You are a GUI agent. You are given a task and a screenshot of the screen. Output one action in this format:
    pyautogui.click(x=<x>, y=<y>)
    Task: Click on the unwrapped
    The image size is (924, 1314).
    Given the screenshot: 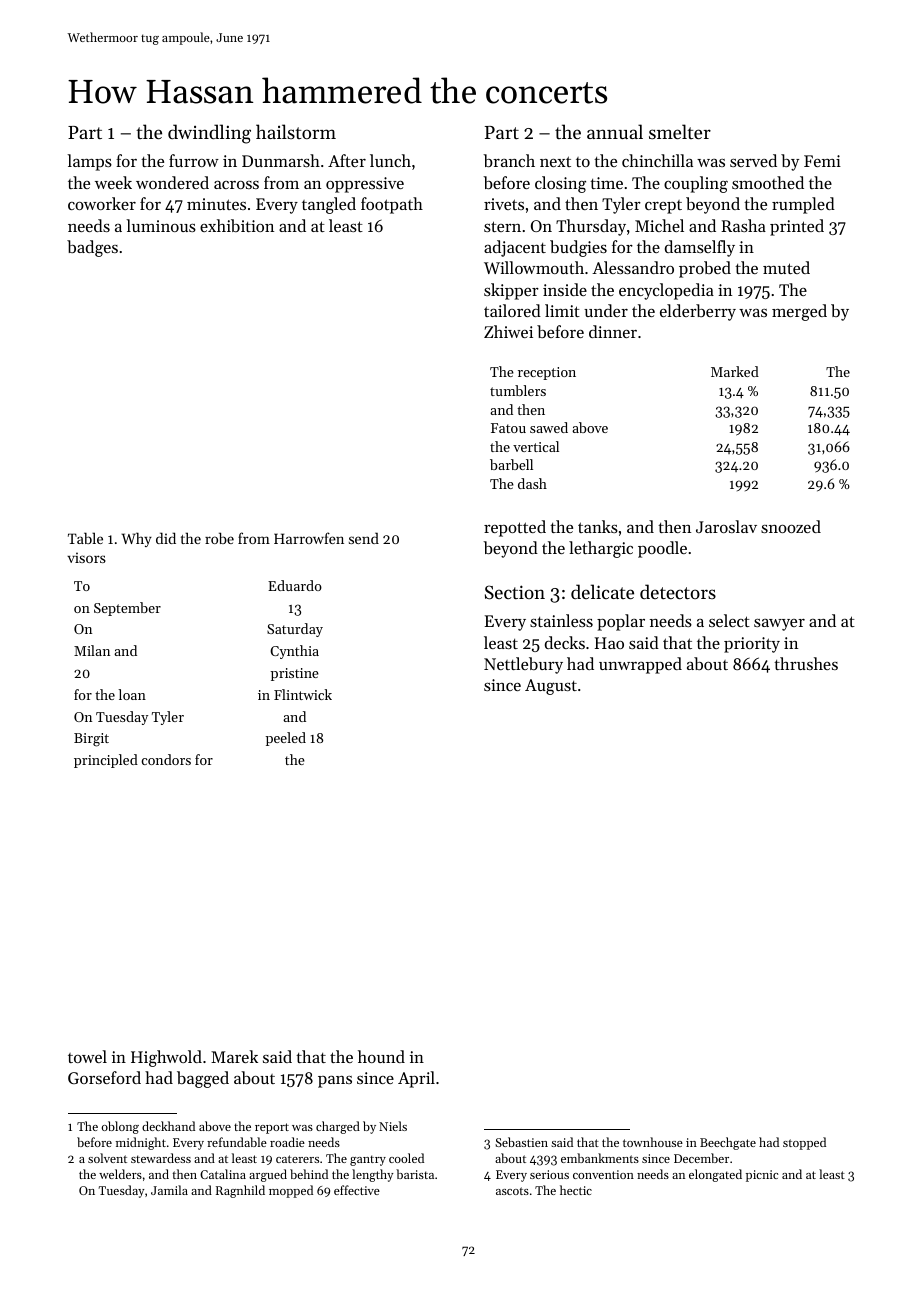 What is the action you would take?
    pyautogui.click(x=640, y=665)
